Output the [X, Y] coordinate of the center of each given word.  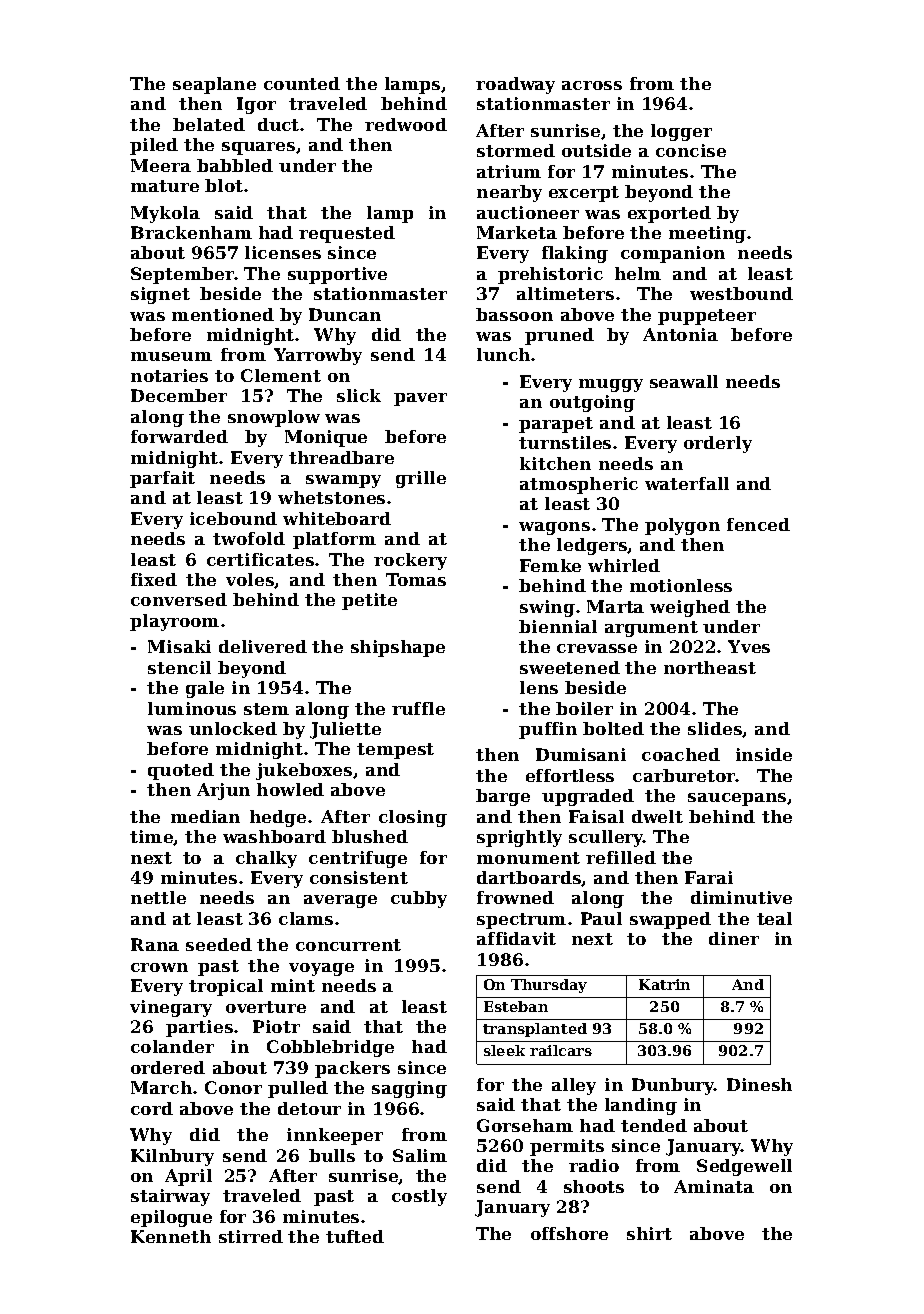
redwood [406, 124]
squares [258, 148]
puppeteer [707, 317]
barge [503, 797]
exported [669, 214]
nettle [158, 897]
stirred [251, 1236]
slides [715, 729]
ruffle [418, 708]
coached [681, 754]
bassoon [514, 314]
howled [290, 789]
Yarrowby [318, 356]
